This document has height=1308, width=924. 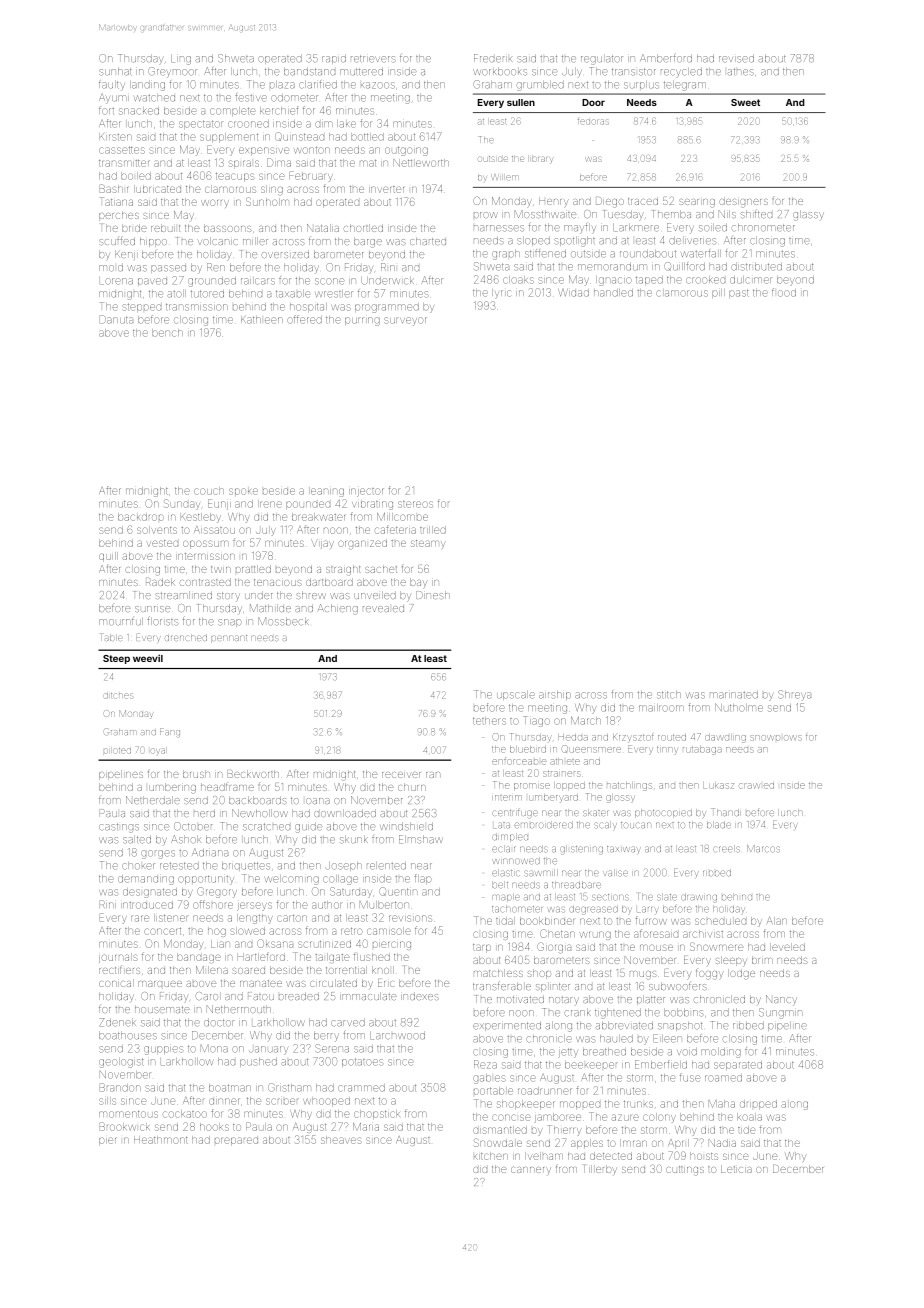 What do you see at coordinates (141, 517) in the document?
I see `backdrop` at bounding box center [141, 517].
